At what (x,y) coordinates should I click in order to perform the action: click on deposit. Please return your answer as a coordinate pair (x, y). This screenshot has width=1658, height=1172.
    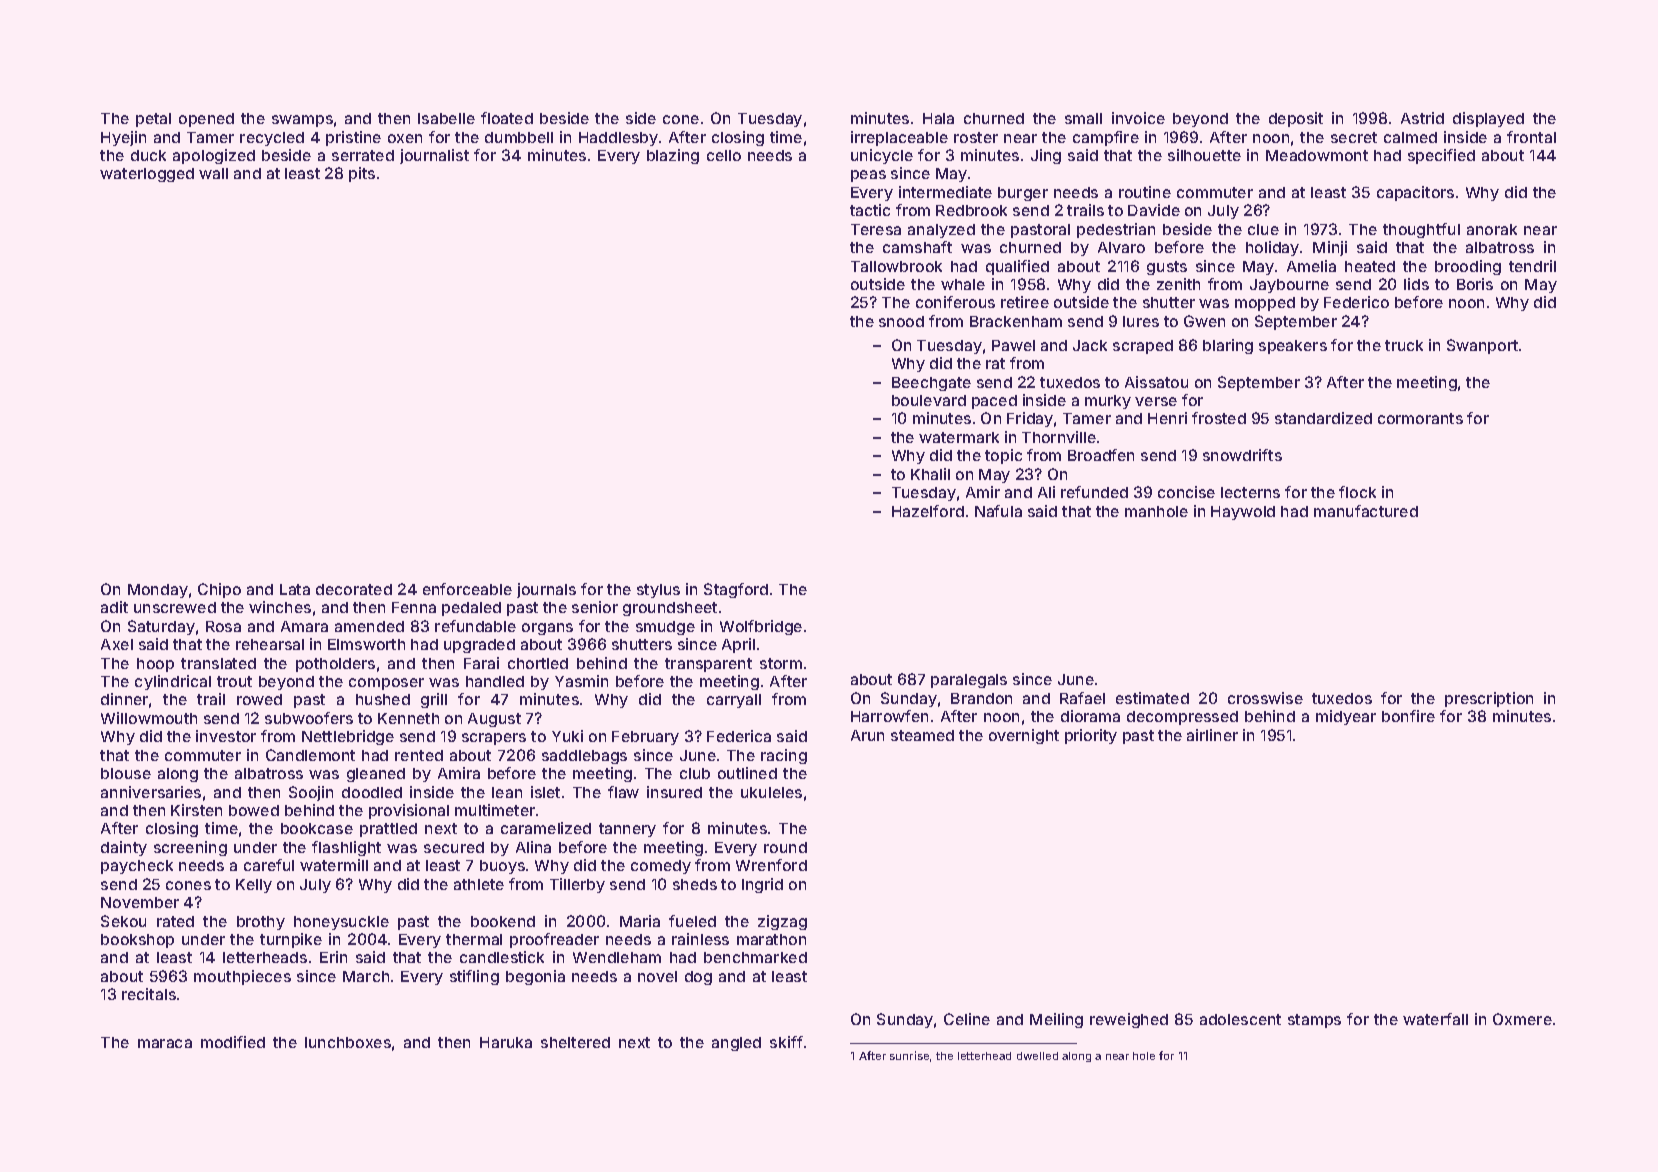
    Looking at the image, I should click on (1296, 119).
